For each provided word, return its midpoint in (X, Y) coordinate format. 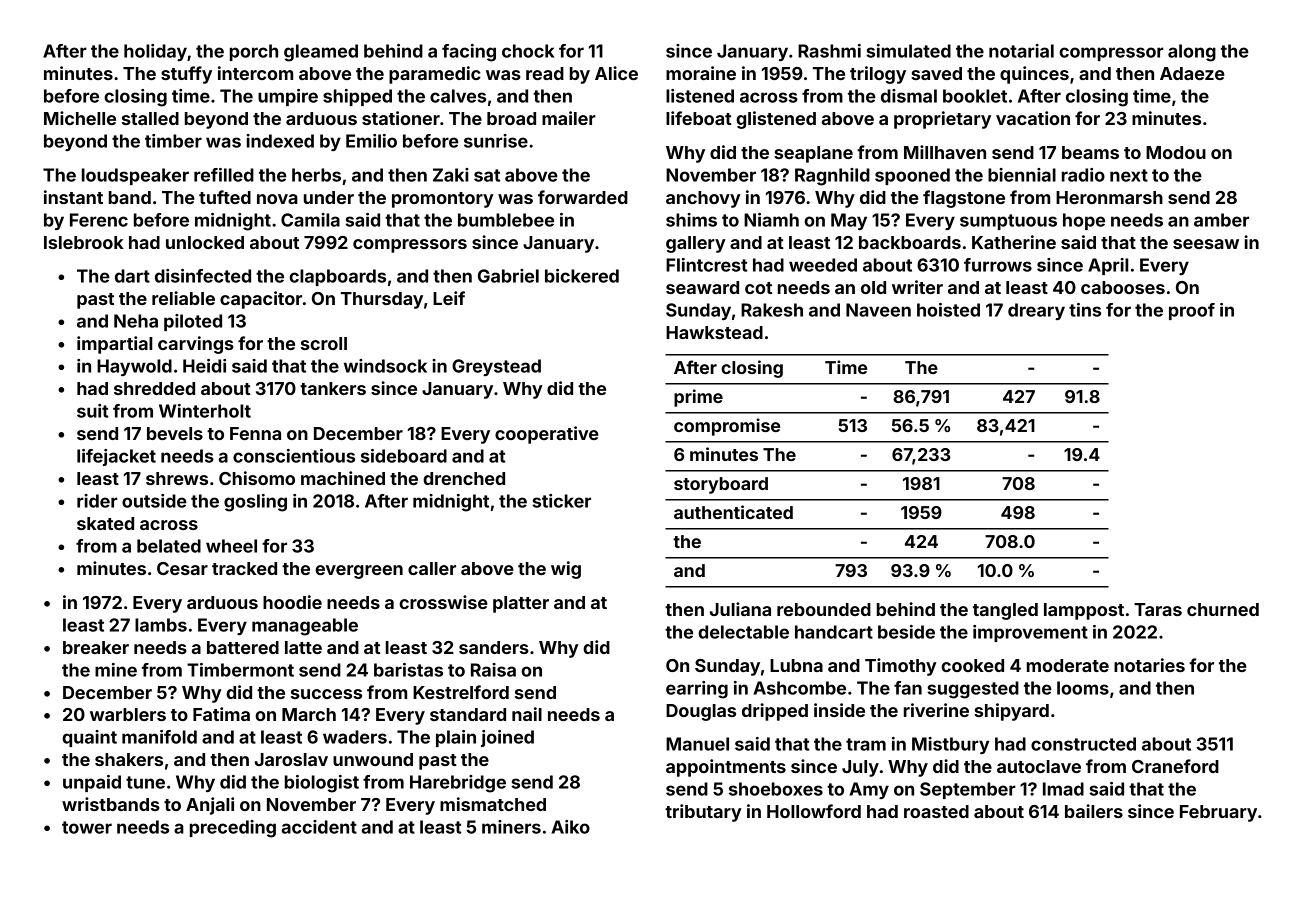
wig (566, 570)
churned (1223, 609)
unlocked (205, 242)
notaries (1149, 665)
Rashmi (829, 51)
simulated (908, 51)
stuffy (186, 75)
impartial (115, 345)
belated (169, 546)
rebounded (824, 609)
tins (1085, 310)
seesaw (1206, 244)
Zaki (451, 175)
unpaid (92, 783)
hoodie (292, 602)
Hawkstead (714, 332)
